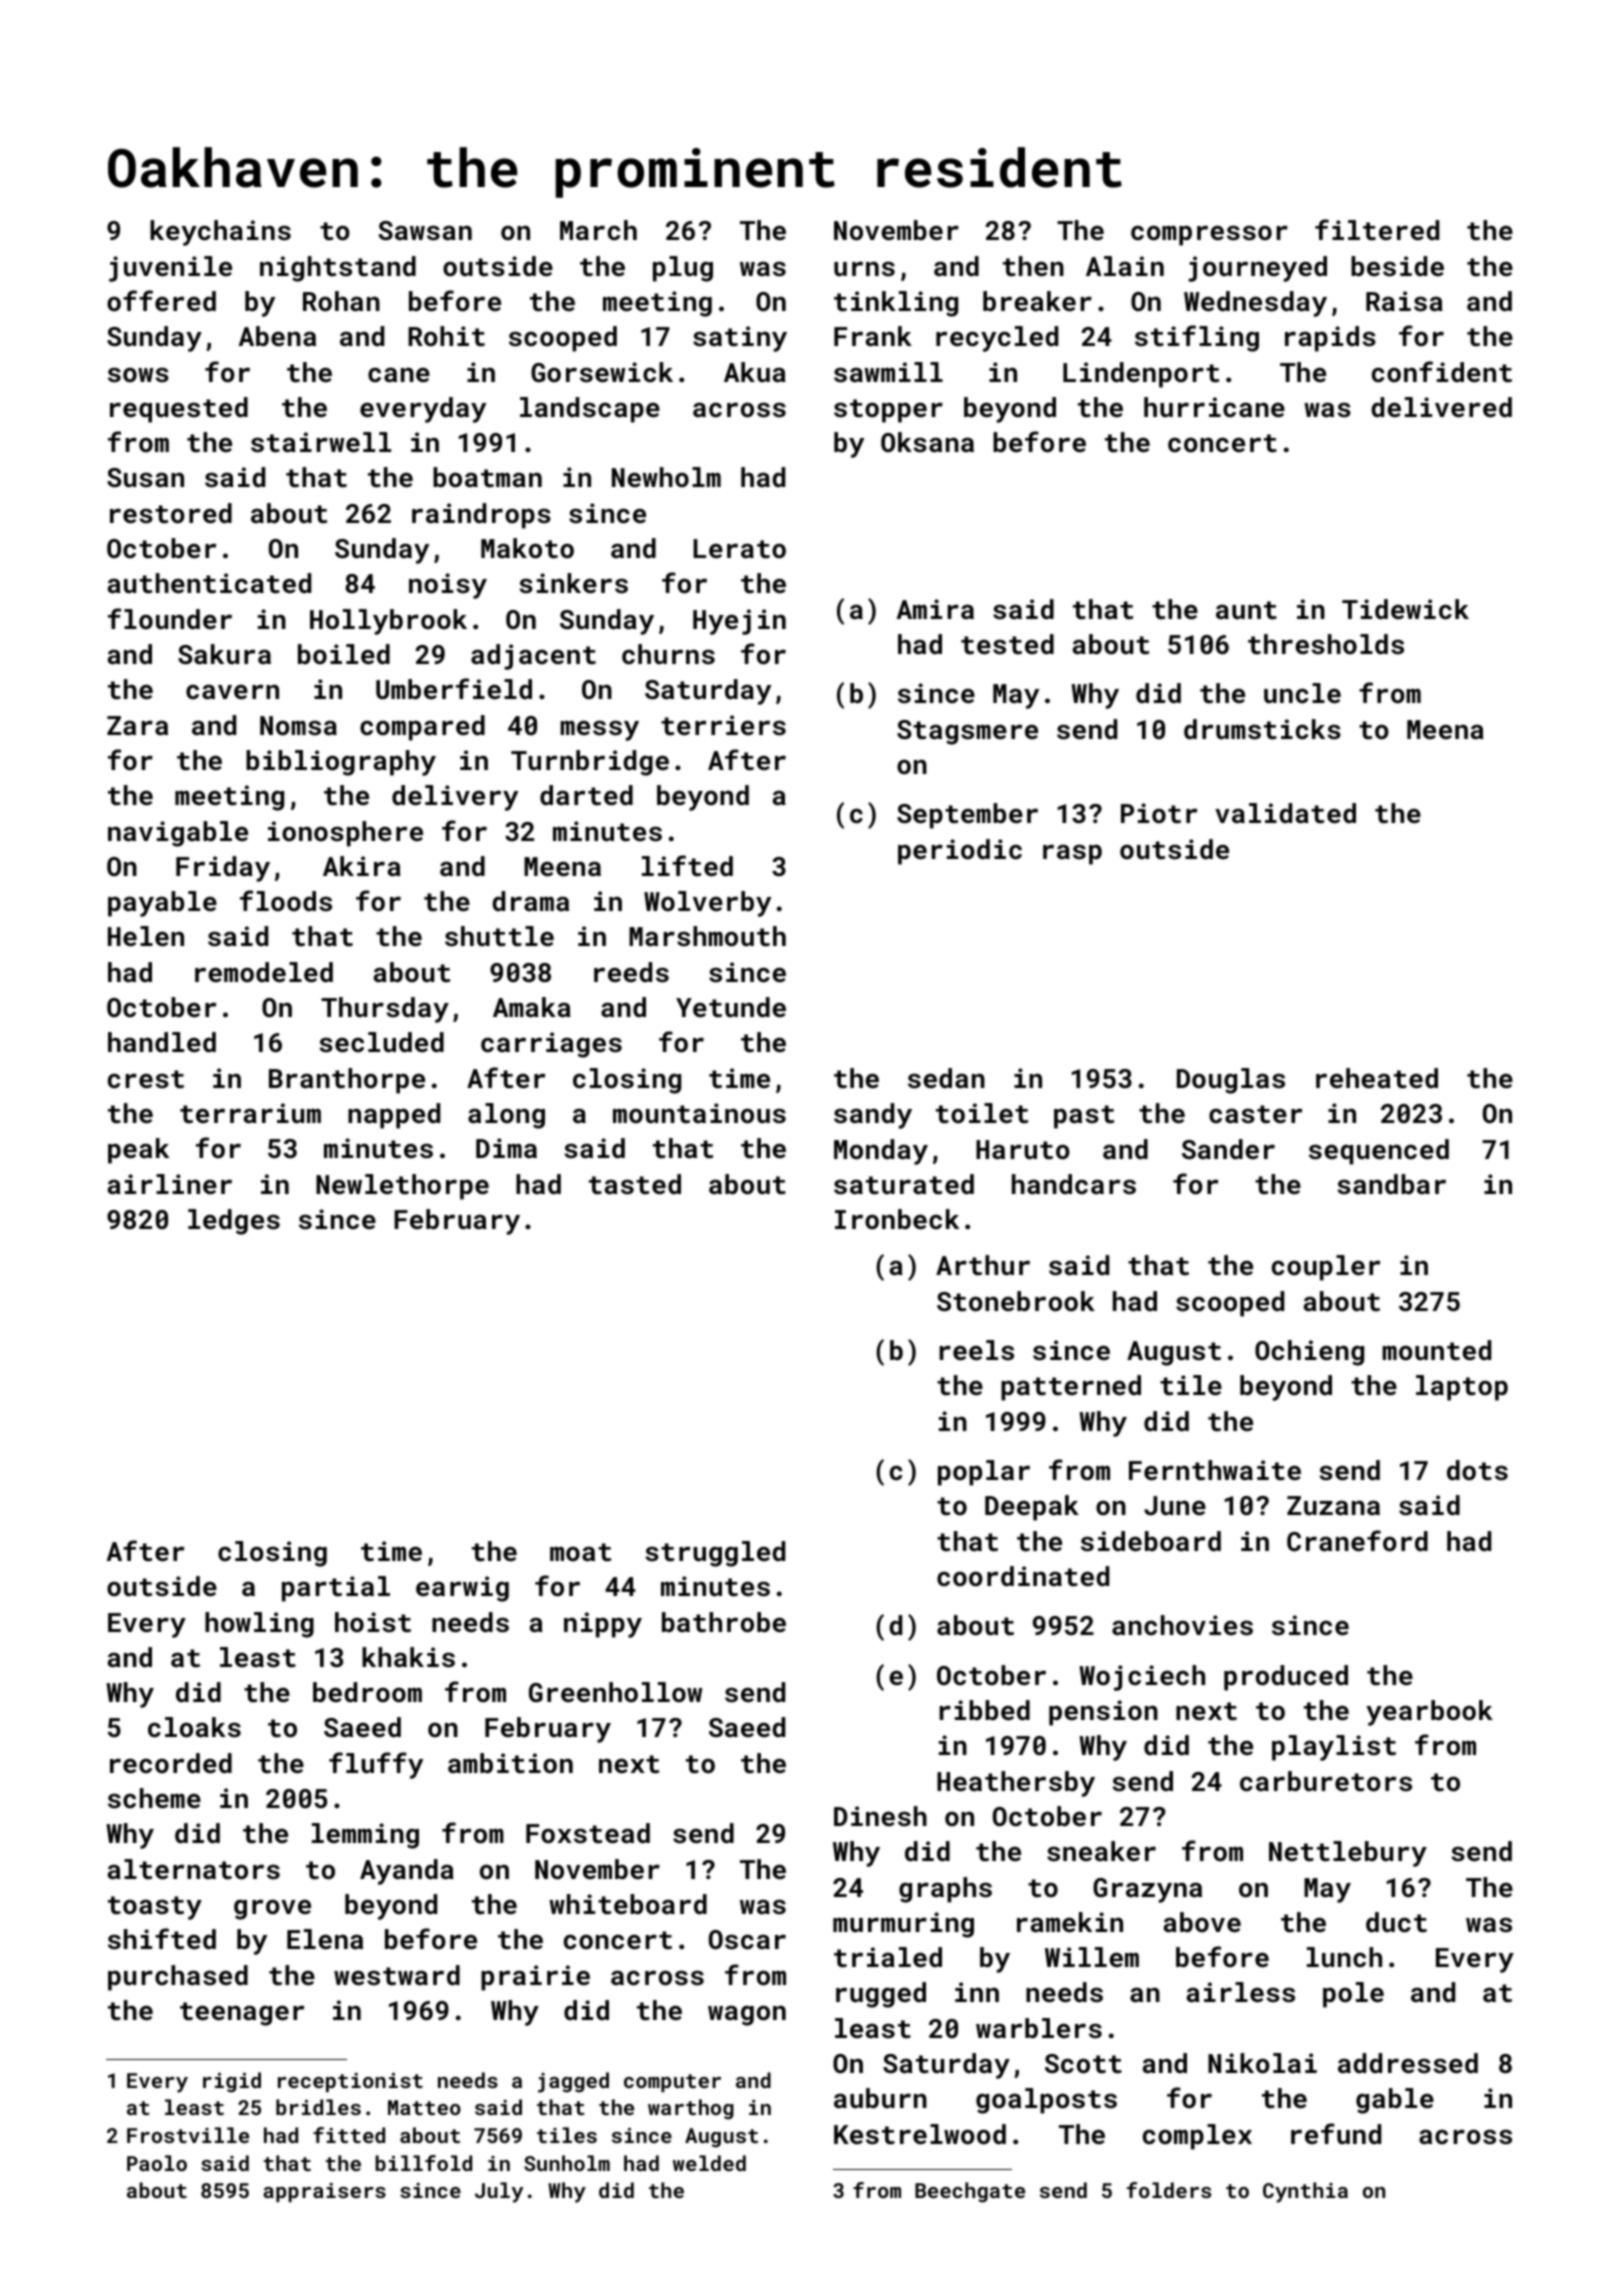 The width and height of the image is (1620, 2292). What do you see at coordinates (603, 1625) in the image?
I see `nippy` at bounding box center [603, 1625].
